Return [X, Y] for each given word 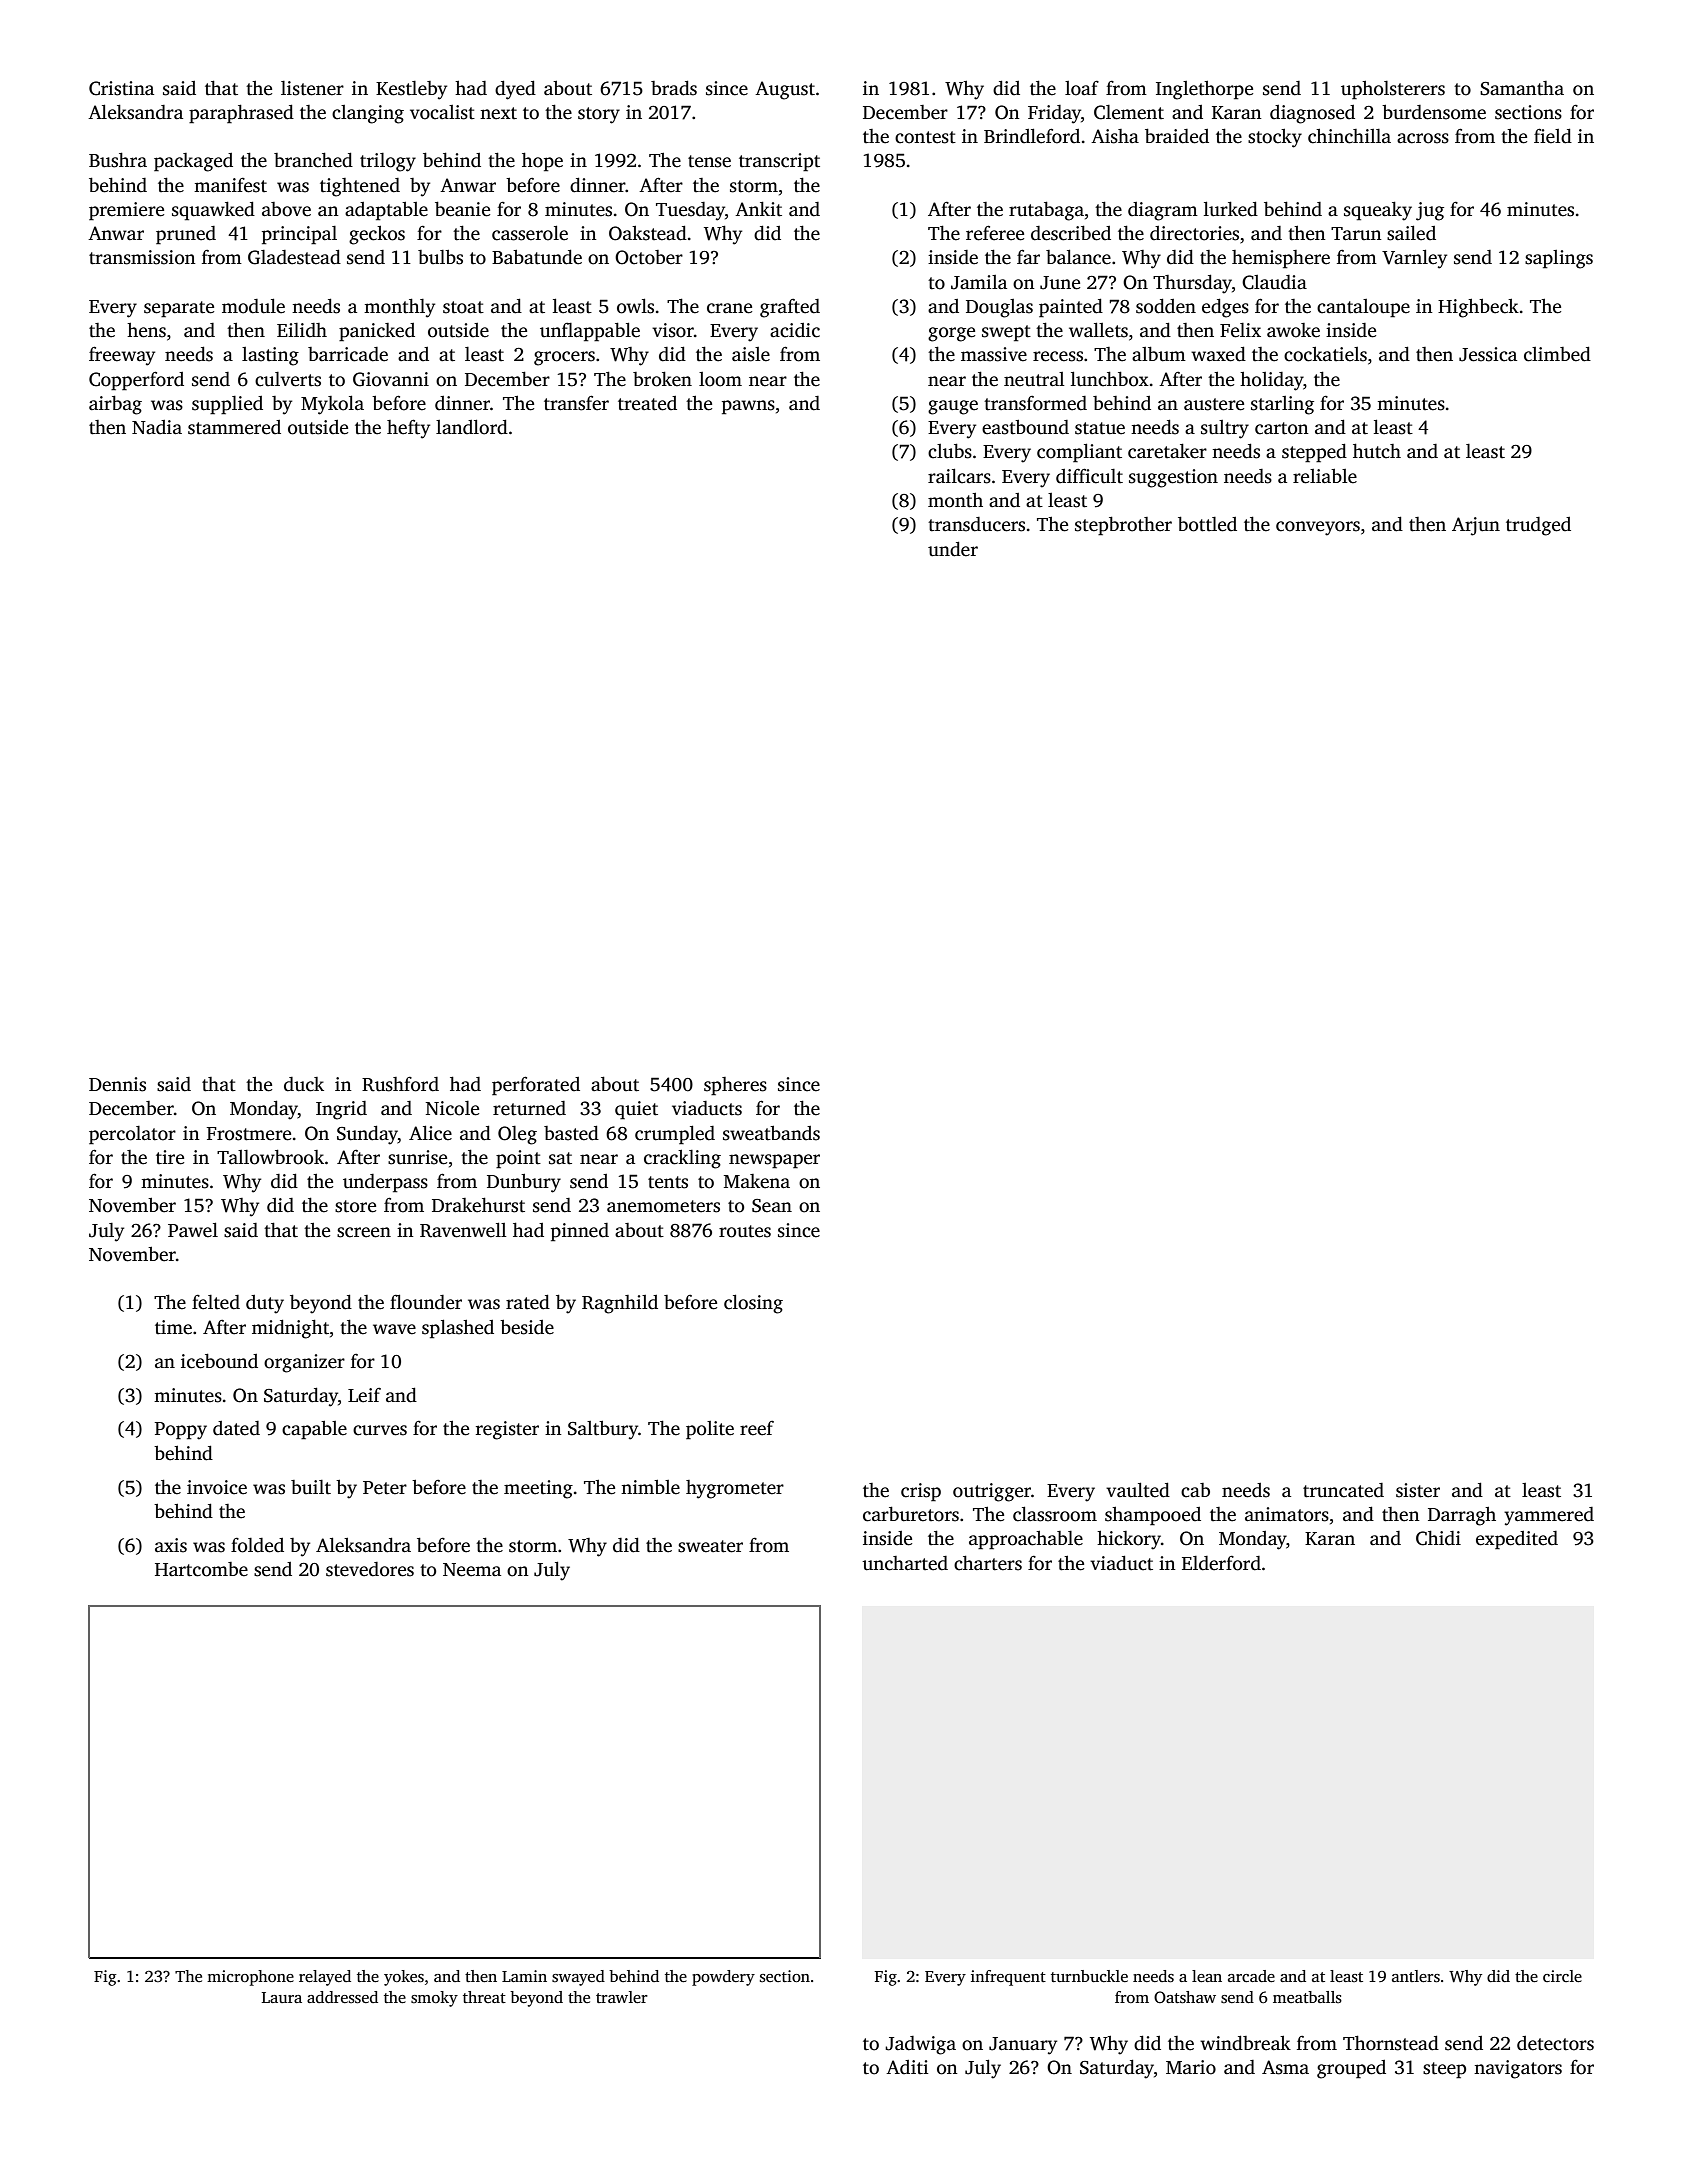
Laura [282, 1997]
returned [529, 1108]
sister [1418, 1490]
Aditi [907, 2067]
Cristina [121, 88]
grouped [1351, 2069]
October [649, 257]
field [1553, 136]
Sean [772, 1206]
